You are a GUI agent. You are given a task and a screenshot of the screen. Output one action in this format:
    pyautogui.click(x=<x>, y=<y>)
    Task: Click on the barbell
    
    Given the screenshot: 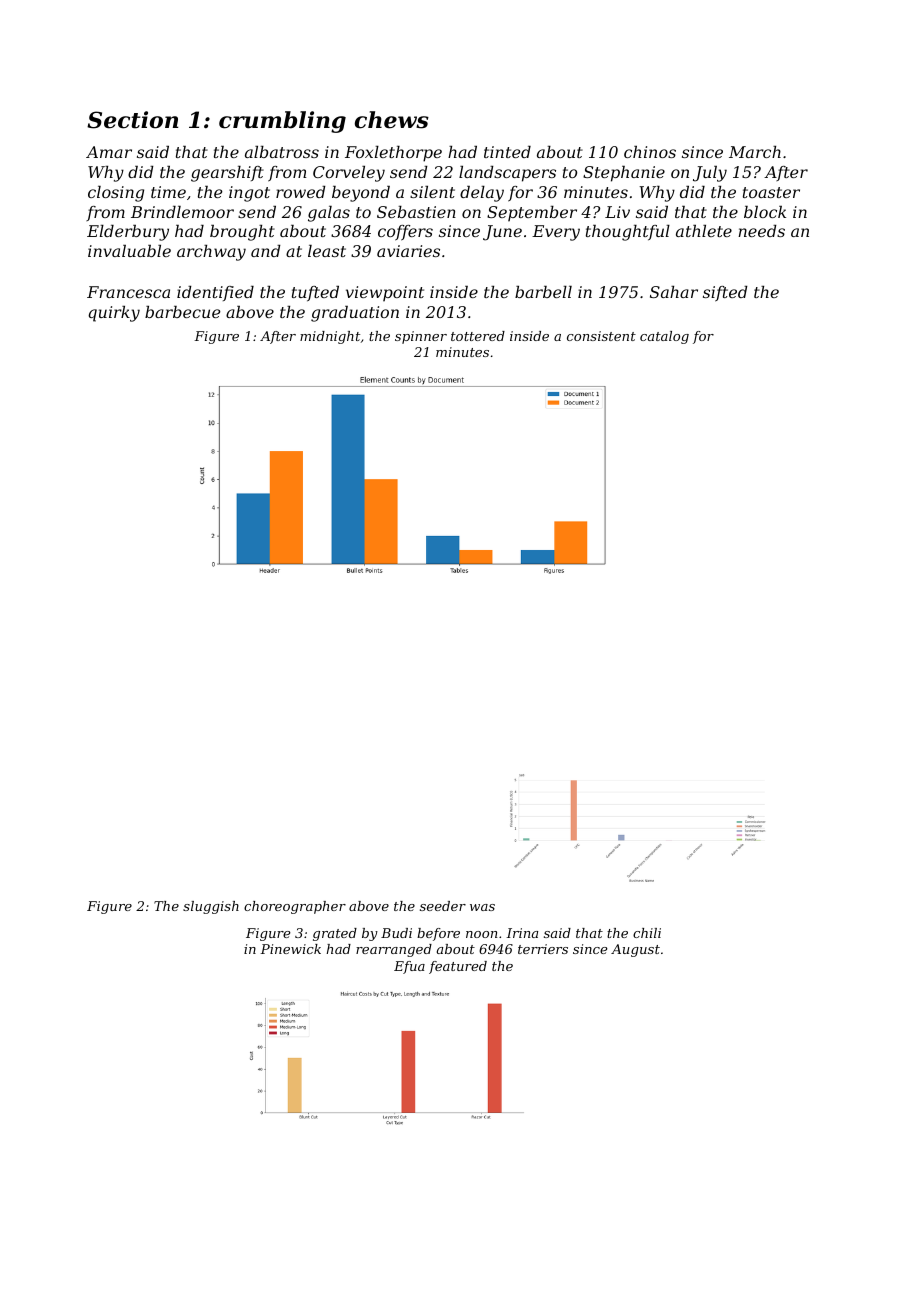 What is the action you would take?
    pyautogui.click(x=543, y=292)
